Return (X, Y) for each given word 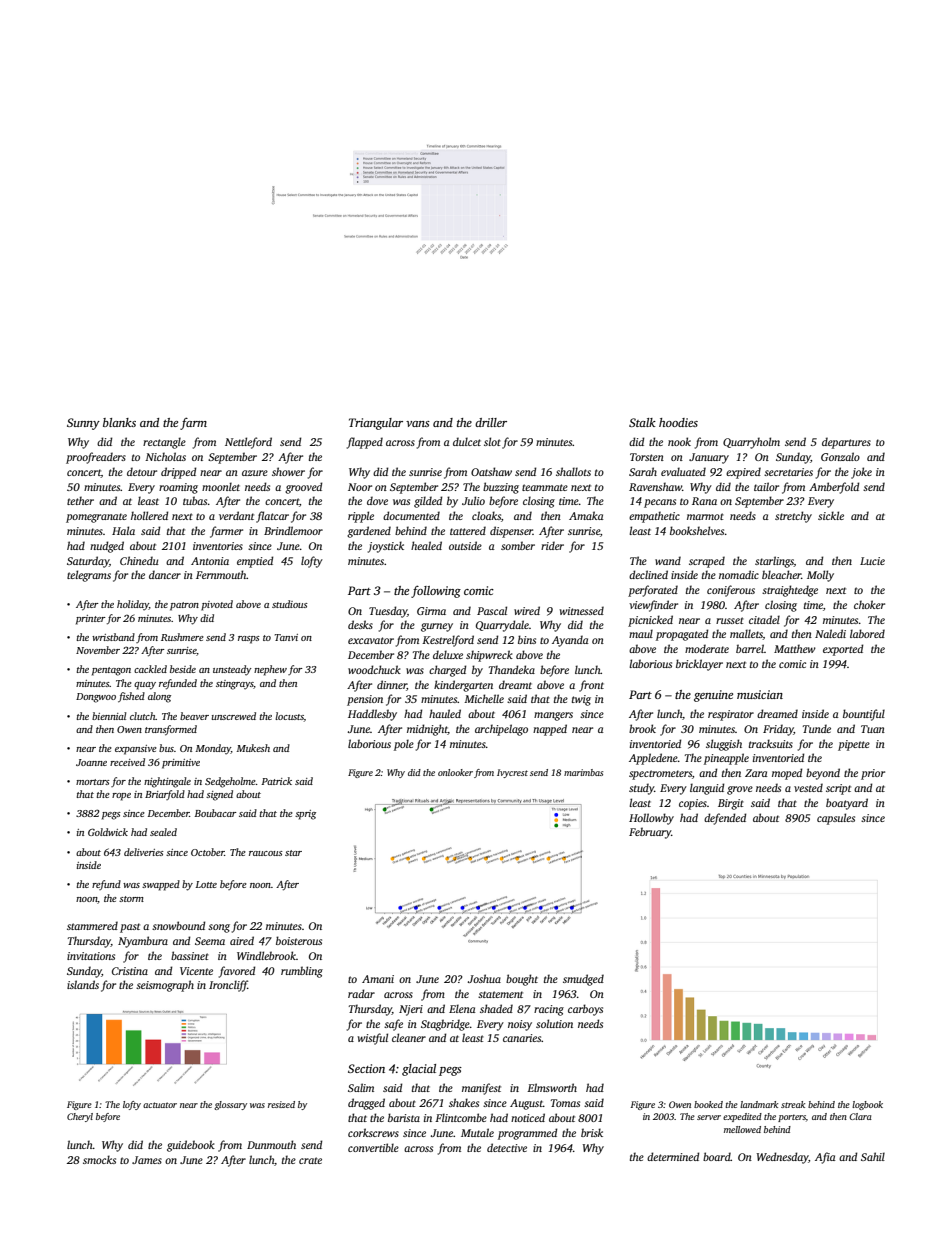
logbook (867, 1105)
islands (83, 984)
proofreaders (96, 458)
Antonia (210, 561)
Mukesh (253, 748)
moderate (707, 648)
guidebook (191, 1146)
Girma (431, 611)
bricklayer (699, 665)
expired (743, 473)
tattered (468, 530)
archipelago (501, 730)
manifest (481, 1089)
